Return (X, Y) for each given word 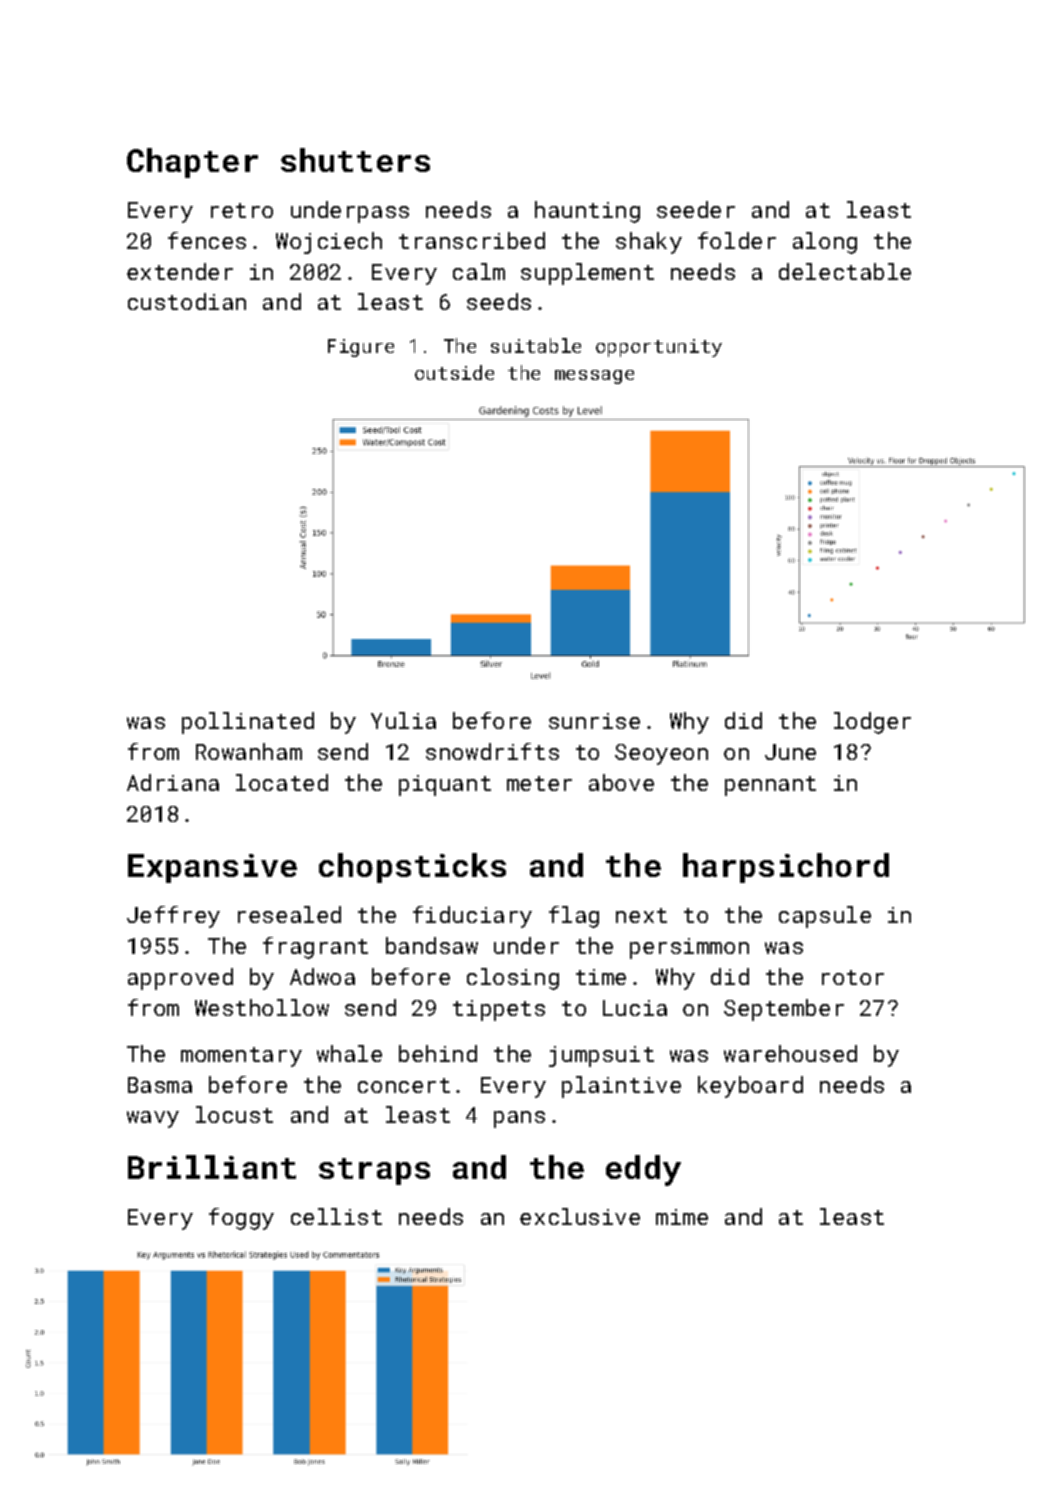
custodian (187, 301)
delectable (845, 271)
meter (539, 783)
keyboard (750, 1087)
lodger (872, 723)
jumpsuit (601, 1056)
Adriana (173, 782)
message (594, 377)
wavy (153, 1119)
